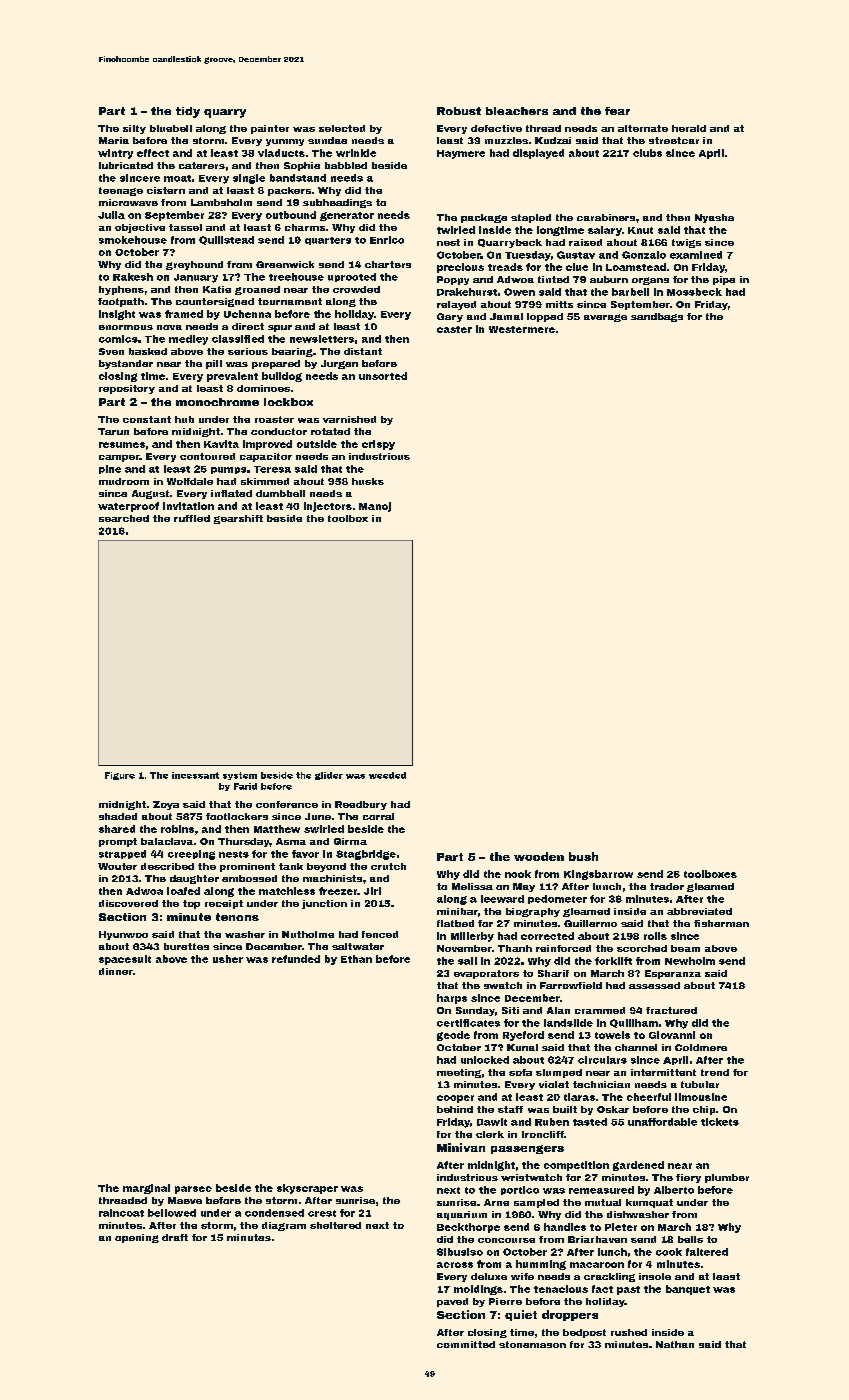 This screenshot has height=1400, width=849. What do you see at coordinates (148, 351) in the screenshot?
I see `basked` at bounding box center [148, 351].
